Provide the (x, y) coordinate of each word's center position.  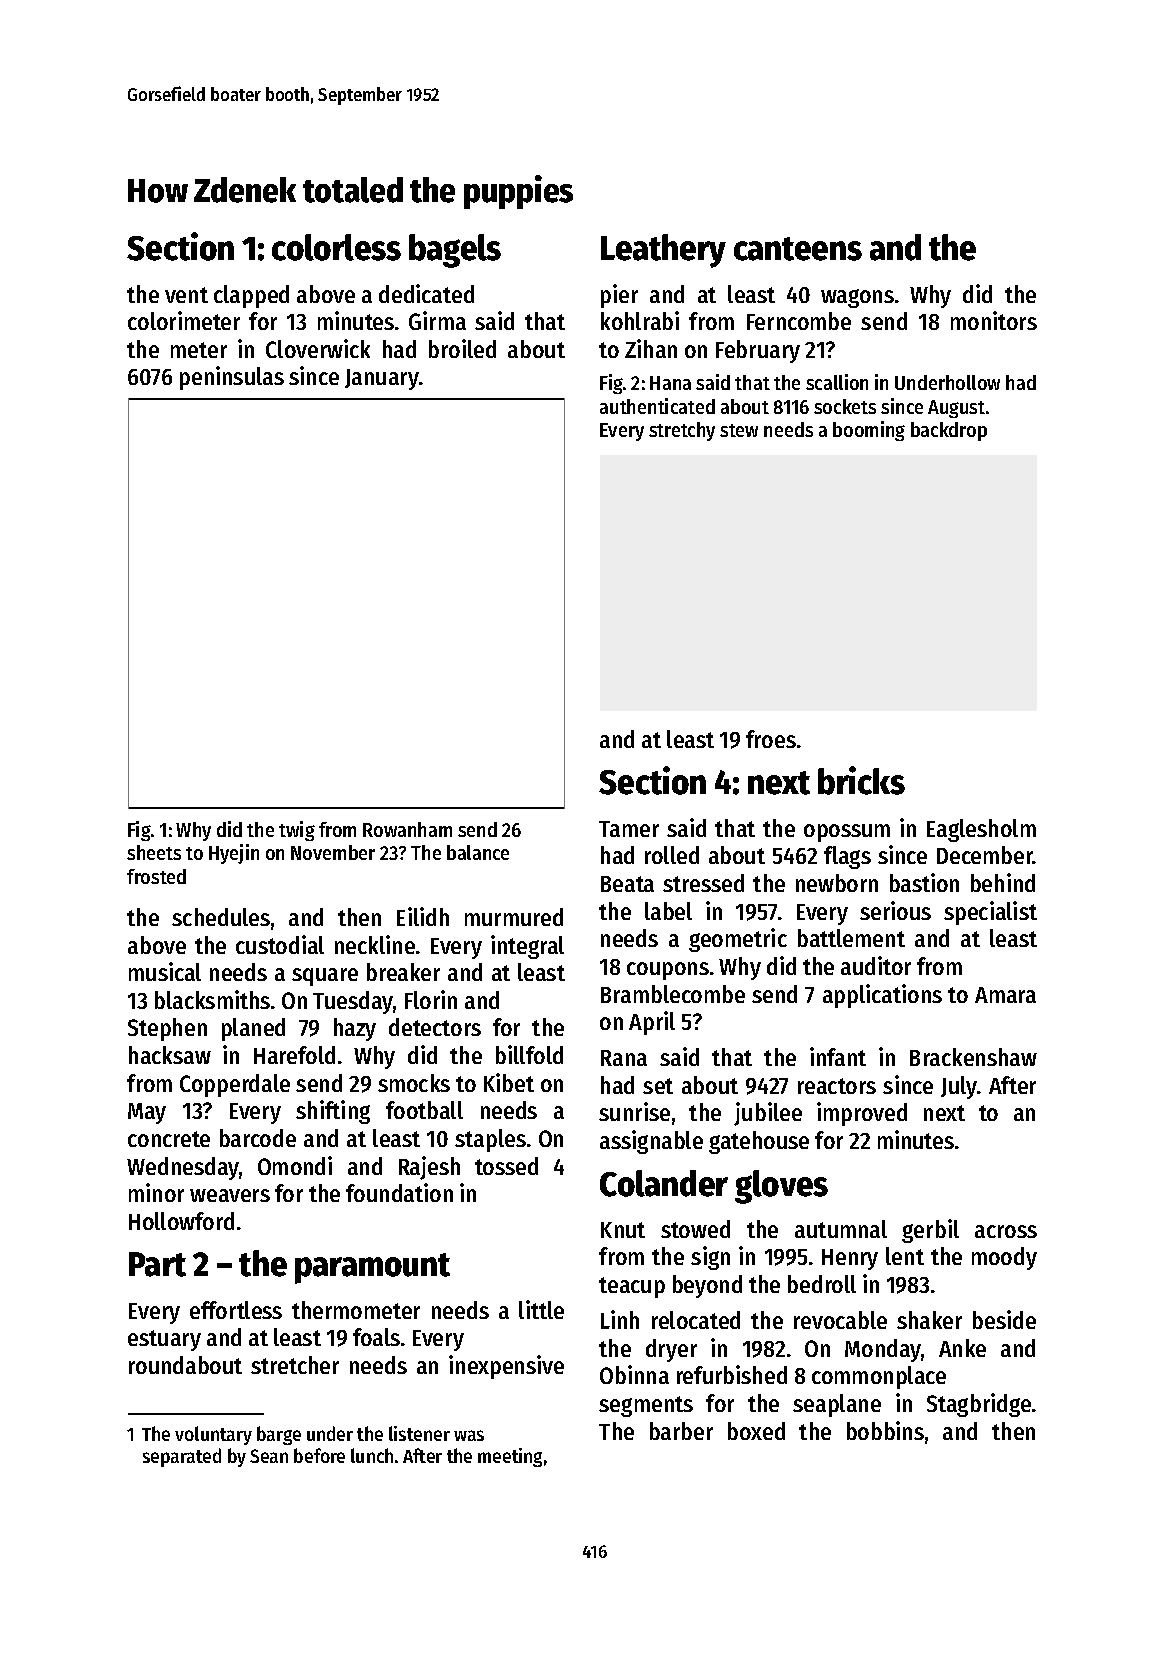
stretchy (682, 431)
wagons (857, 298)
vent (186, 295)
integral (527, 947)
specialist (990, 913)
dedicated (426, 293)
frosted (156, 876)
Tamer (629, 829)
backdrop (949, 431)
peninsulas (232, 378)
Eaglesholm (981, 830)
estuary (164, 1340)
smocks (414, 1083)
